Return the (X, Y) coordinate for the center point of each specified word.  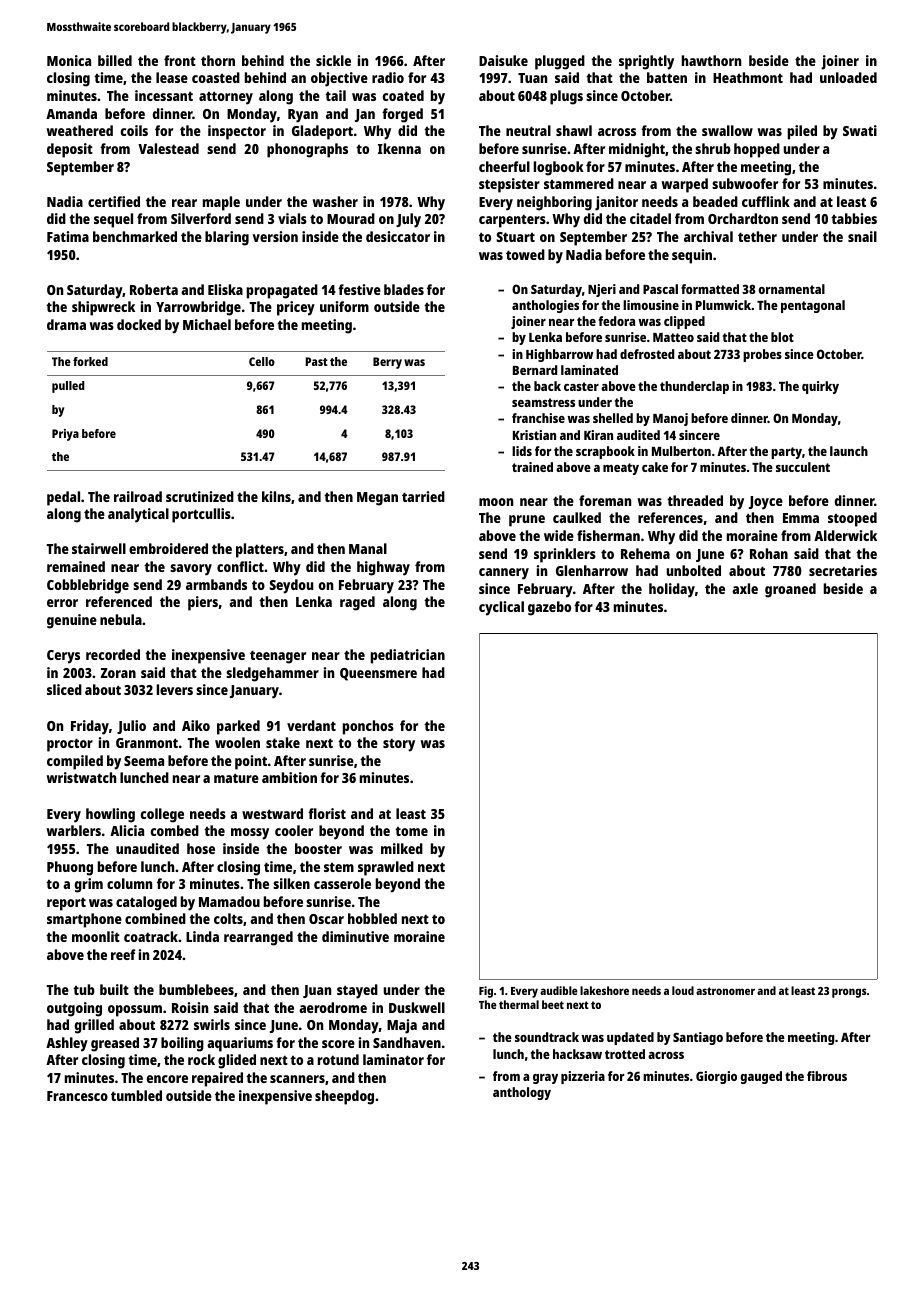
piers (203, 603)
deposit (70, 150)
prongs (849, 993)
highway (383, 568)
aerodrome (333, 1007)
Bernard (535, 370)
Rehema (645, 553)
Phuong (70, 868)
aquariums (240, 1044)
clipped (684, 322)
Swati (860, 130)
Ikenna (399, 148)
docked (139, 324)
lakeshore (604, 990)
